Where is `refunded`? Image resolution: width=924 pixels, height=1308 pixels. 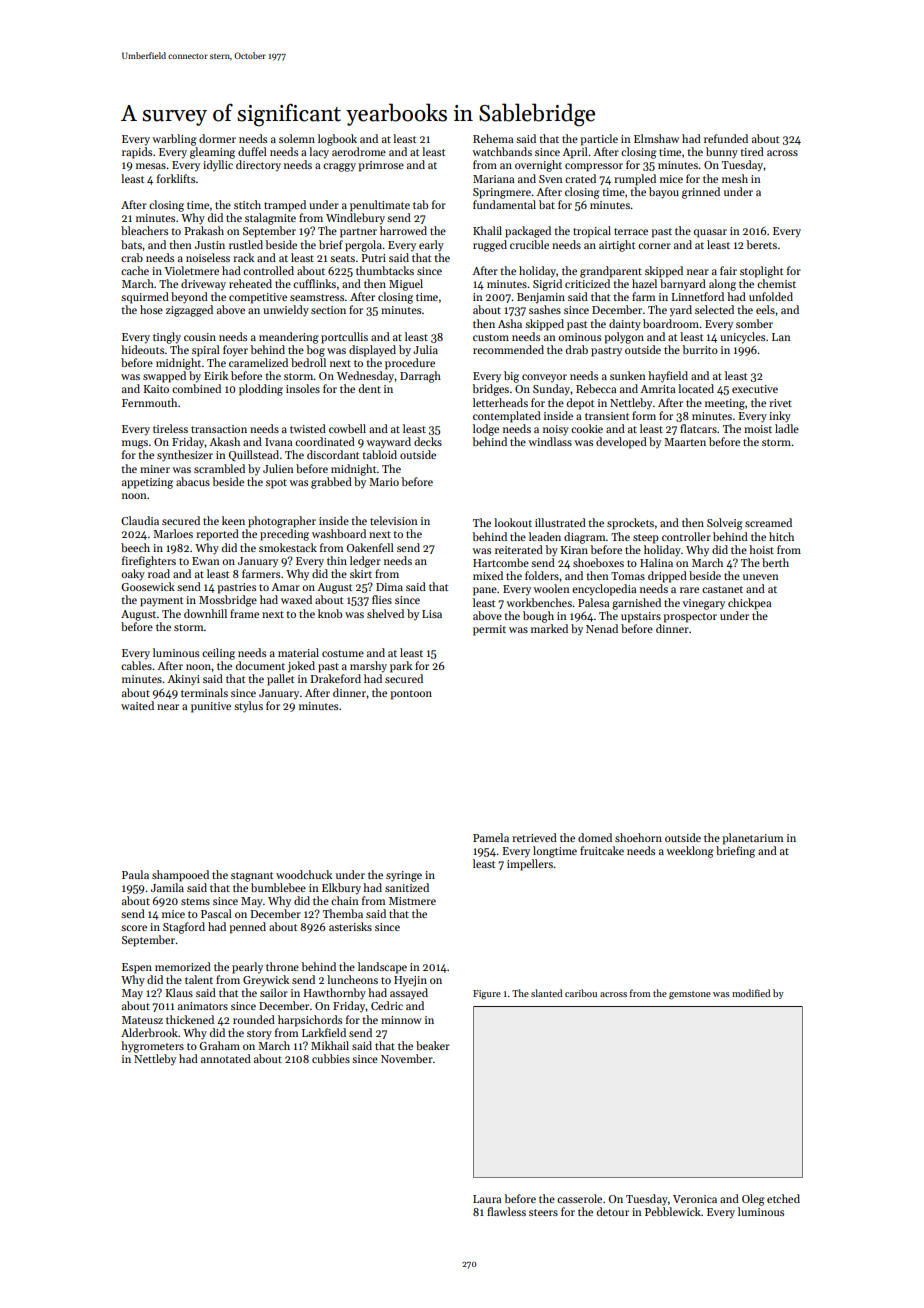 refunded is located at coordinates (726, 138).
